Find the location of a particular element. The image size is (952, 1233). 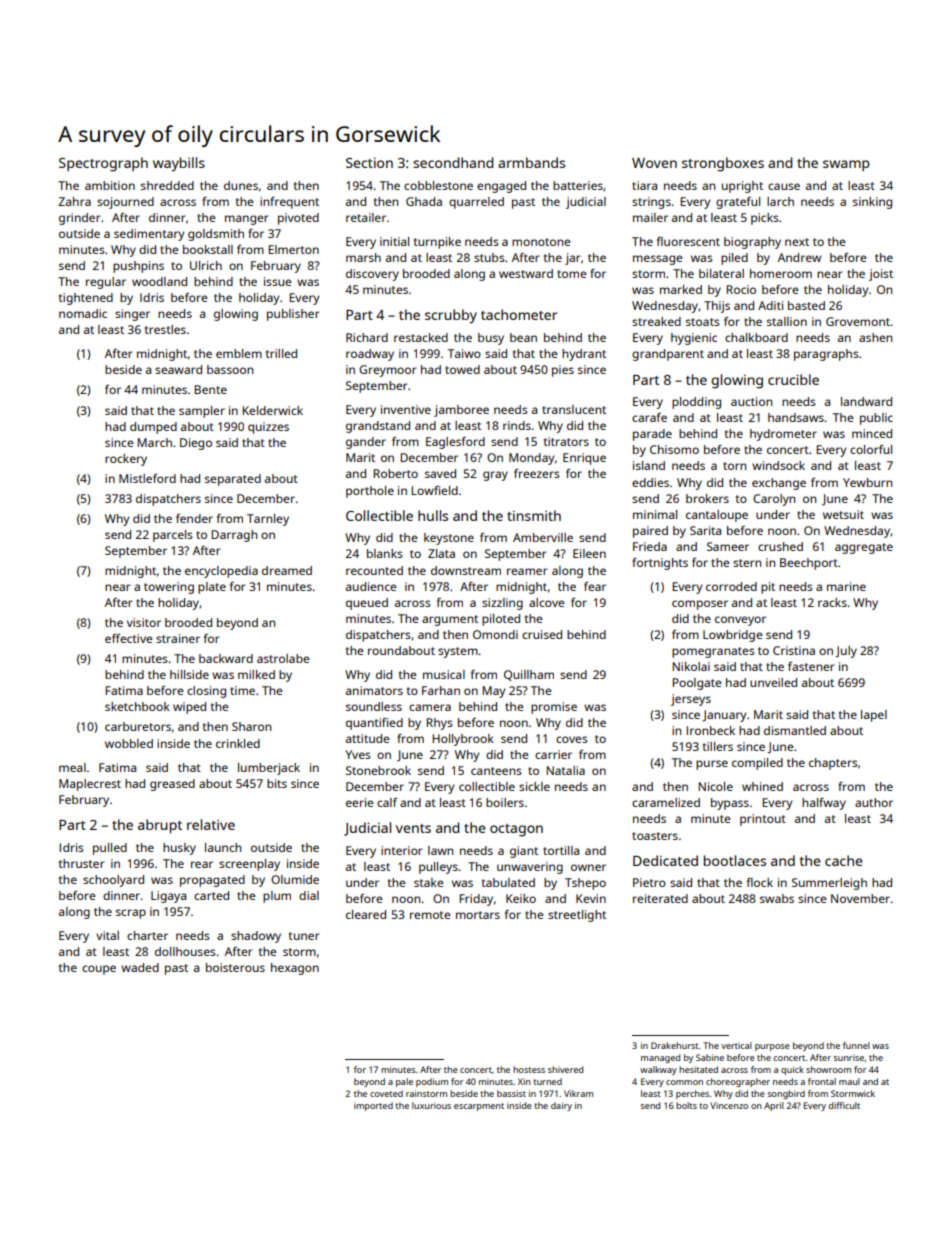

armbands is located at coordinates (531, 162).
